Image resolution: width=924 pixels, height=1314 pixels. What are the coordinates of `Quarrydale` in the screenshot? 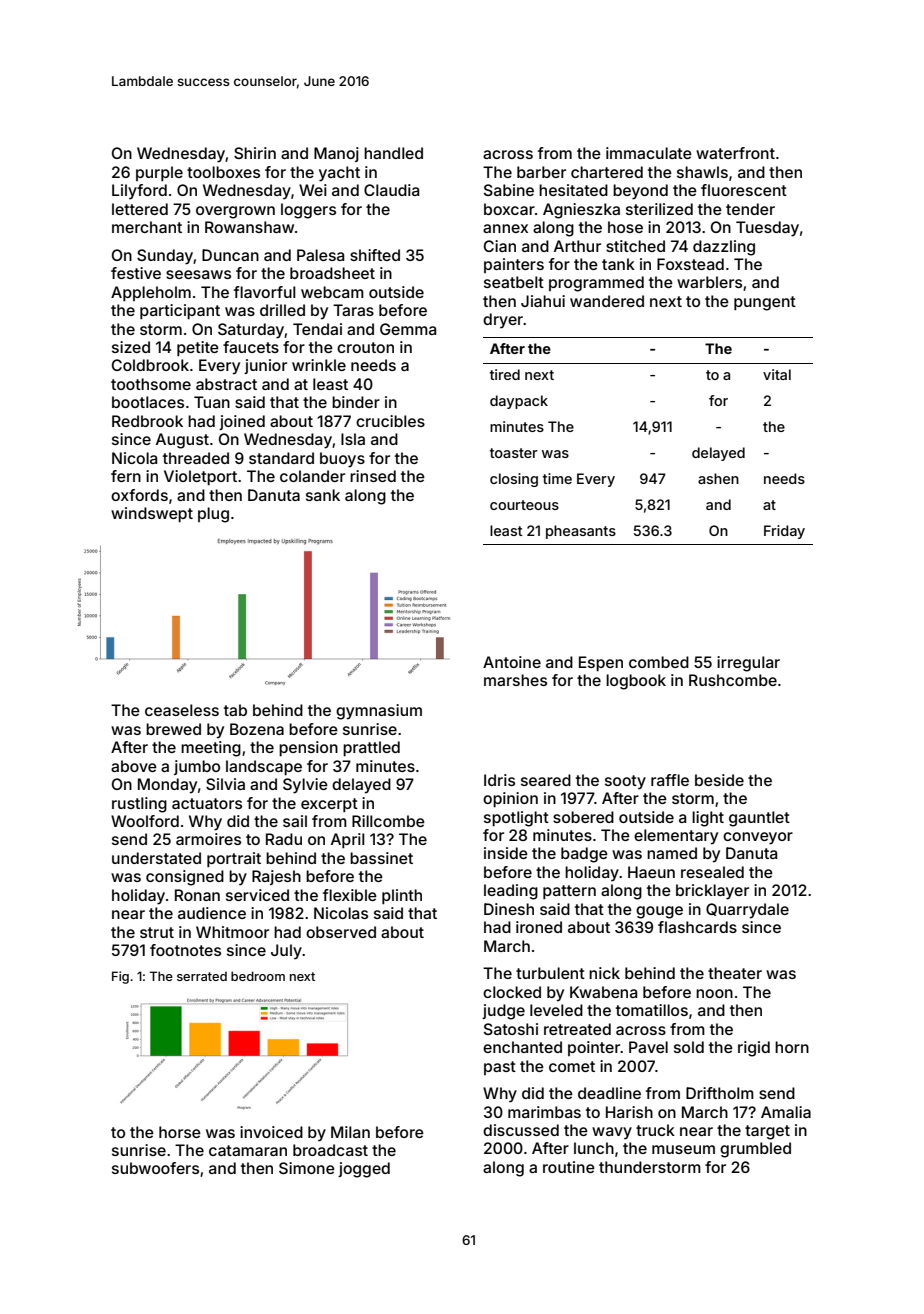 It's located at (747, 911).
